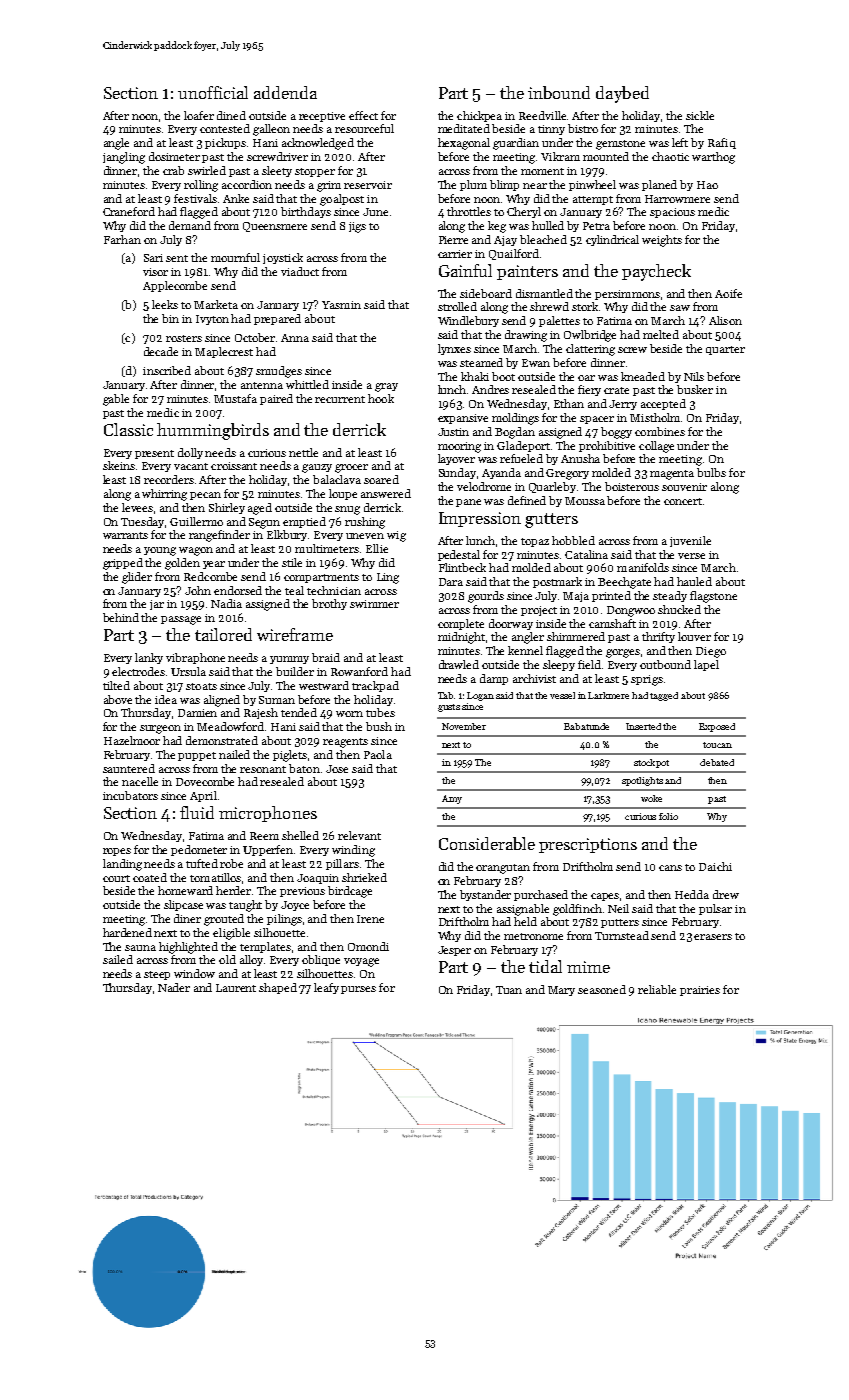 The height and width of the document is (1400, 849). Describe the element at coordinates (137, 507) in the document. I see `levees` at that location.
